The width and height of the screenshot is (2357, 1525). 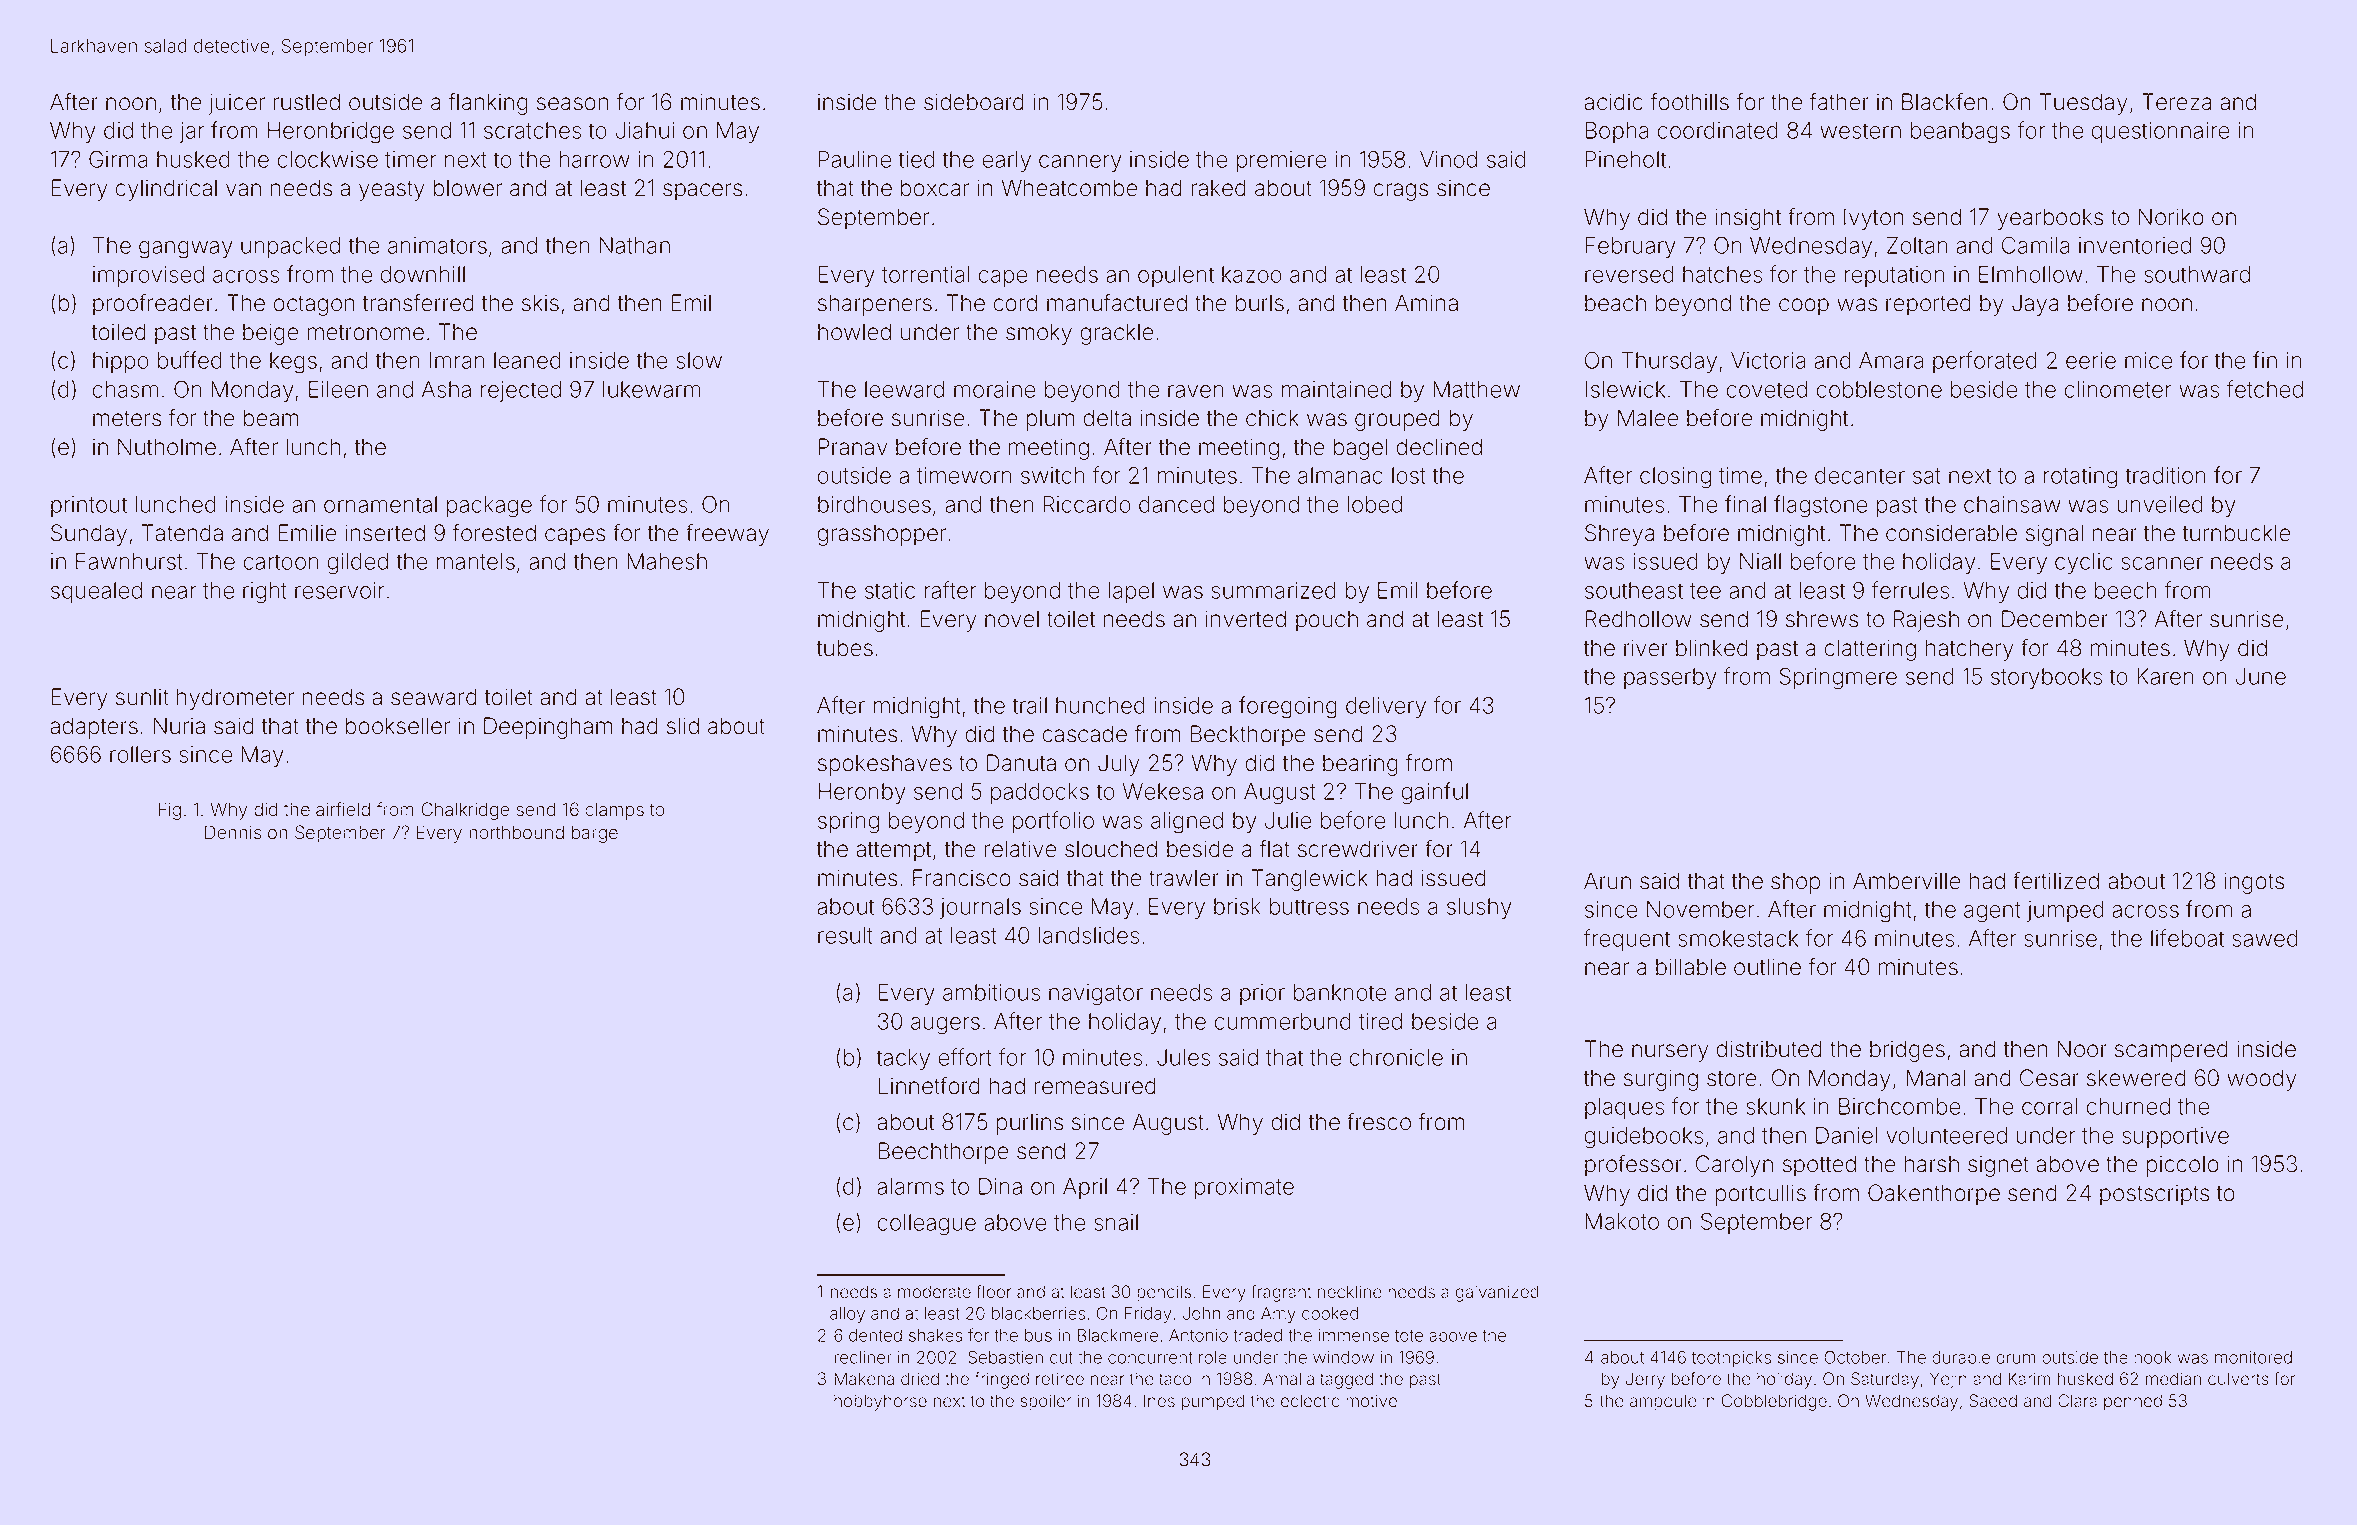 I want to click on lifeboat, so click(x=2187, y=938).
